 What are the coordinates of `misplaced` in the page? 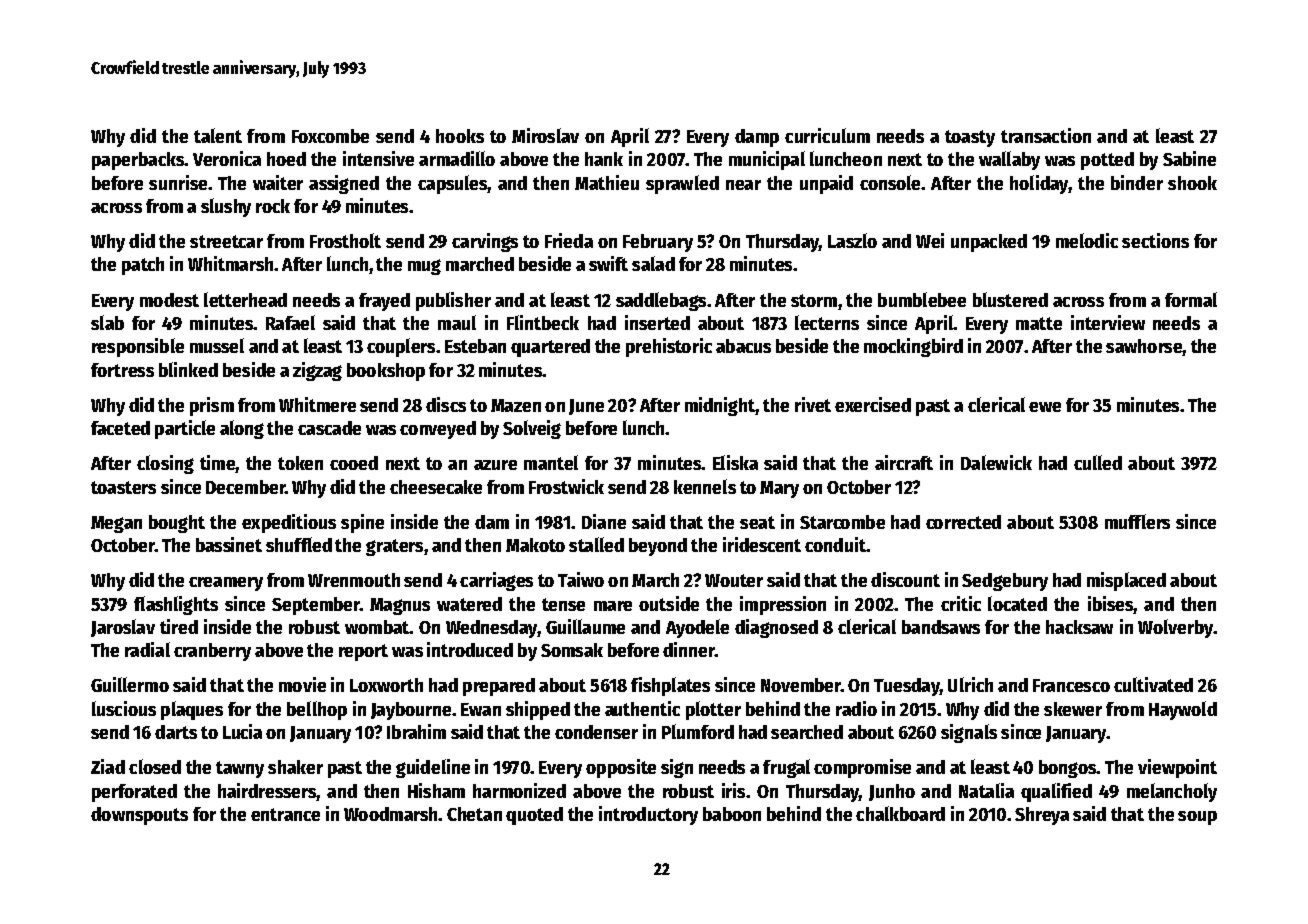 It's located at (1126, 581).
